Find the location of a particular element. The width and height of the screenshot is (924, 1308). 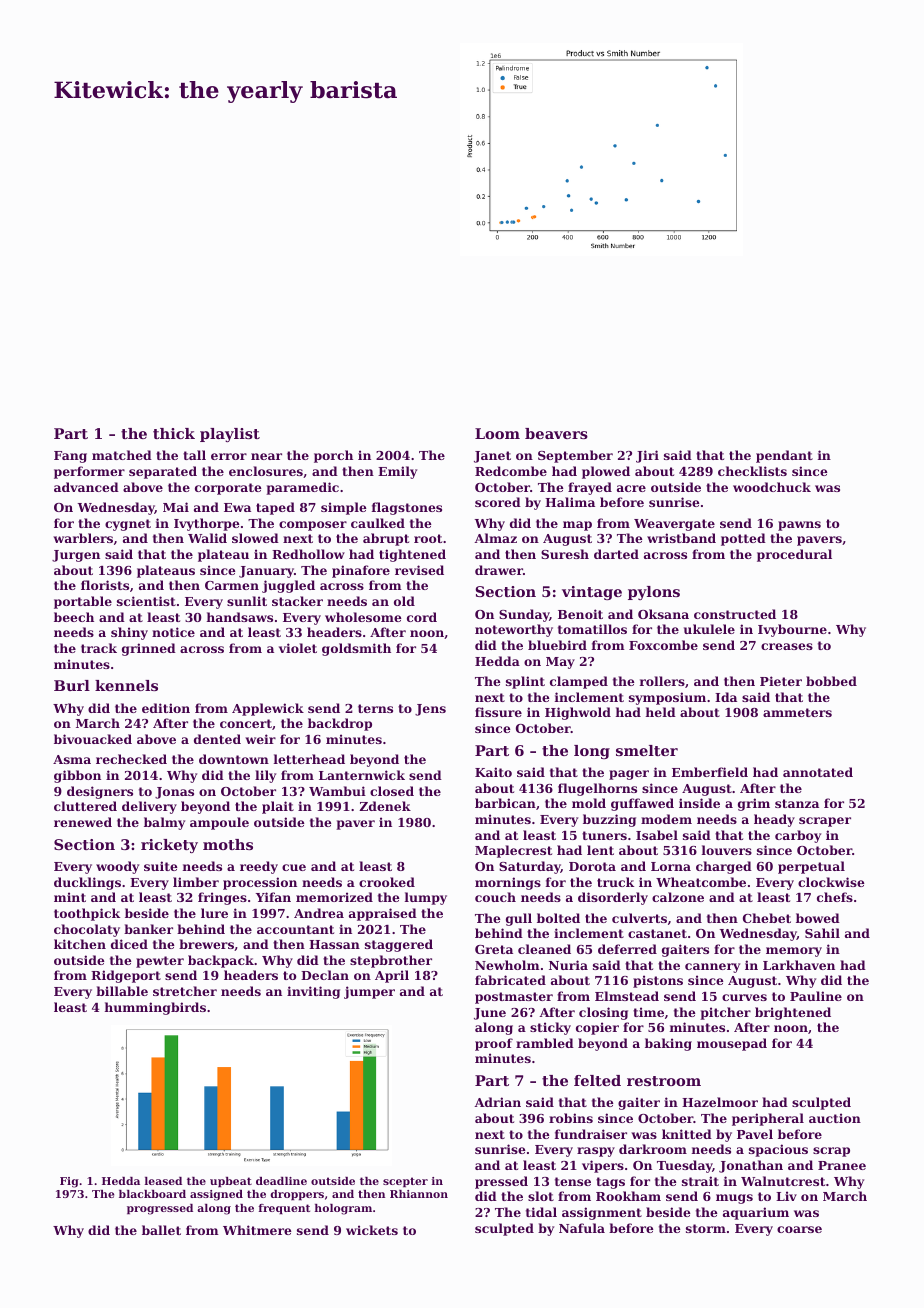

Isabel is located at coordinates (657, 835).
